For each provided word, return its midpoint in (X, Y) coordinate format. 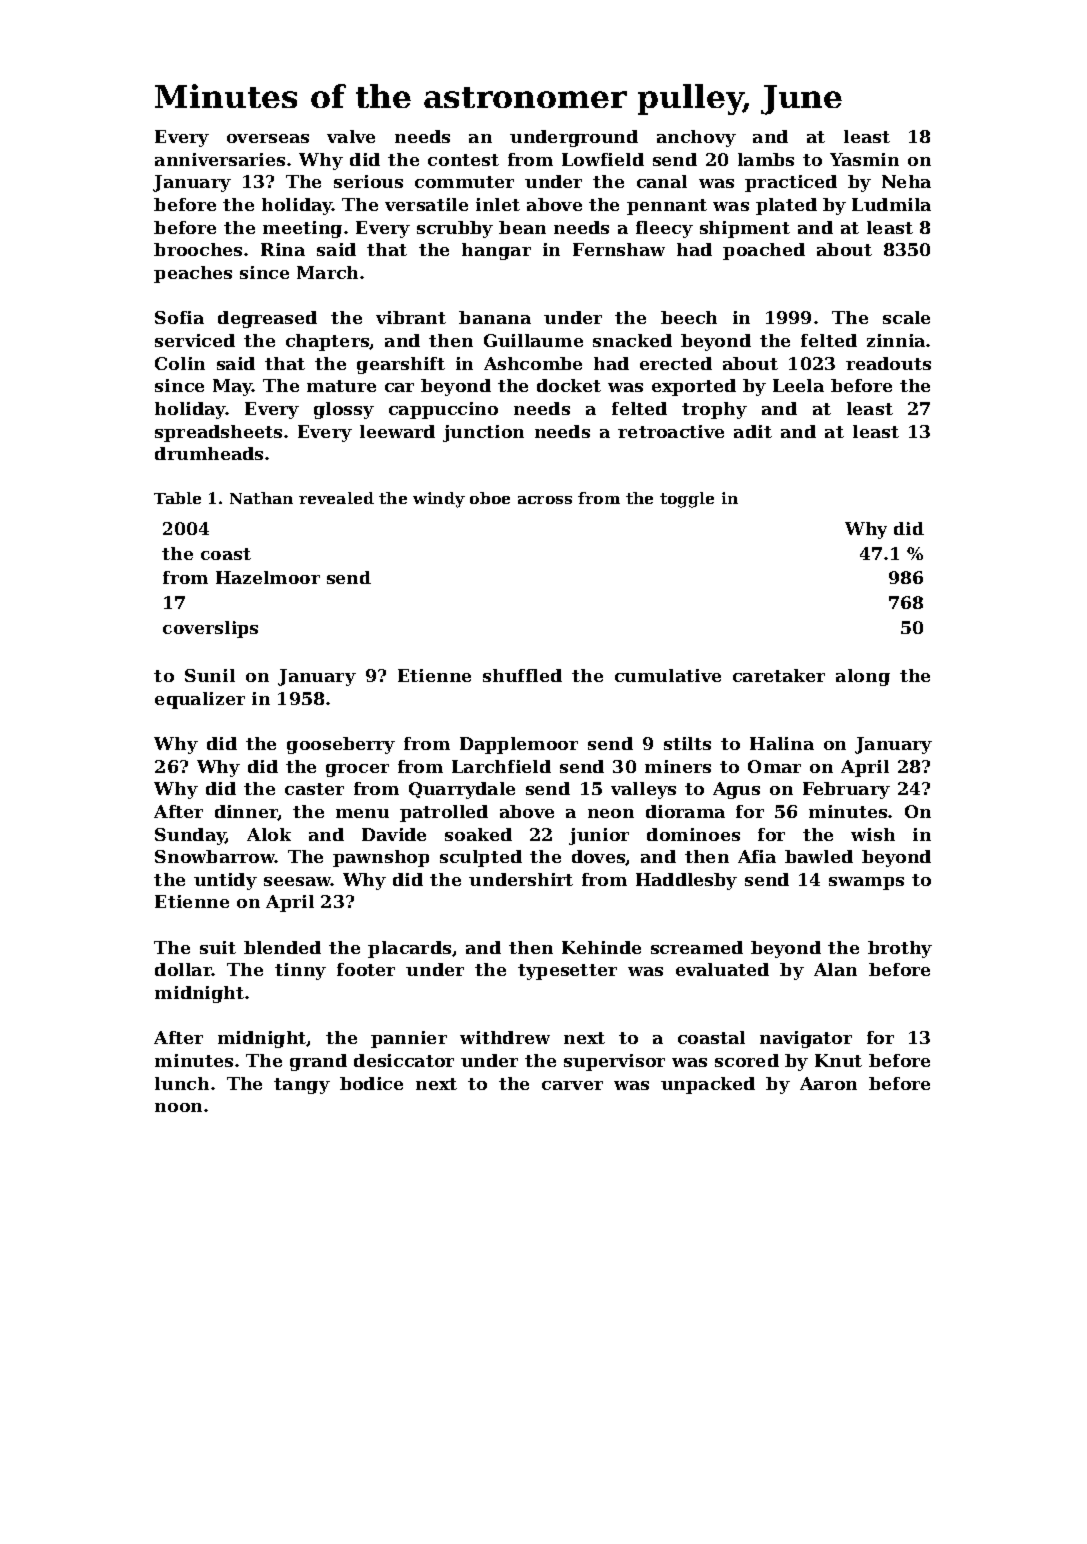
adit (753, 431)
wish (873, 834)
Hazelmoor (268, 577)
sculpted (481, 858)
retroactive (671, 431)
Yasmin (864, 159)
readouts (888, 363)
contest (463, 160)
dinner (246, 812)
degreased (267, 319)
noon (178, 1107)
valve (351, 136)
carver (572, 1085)
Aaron (828, 1083)
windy (439, 500)
